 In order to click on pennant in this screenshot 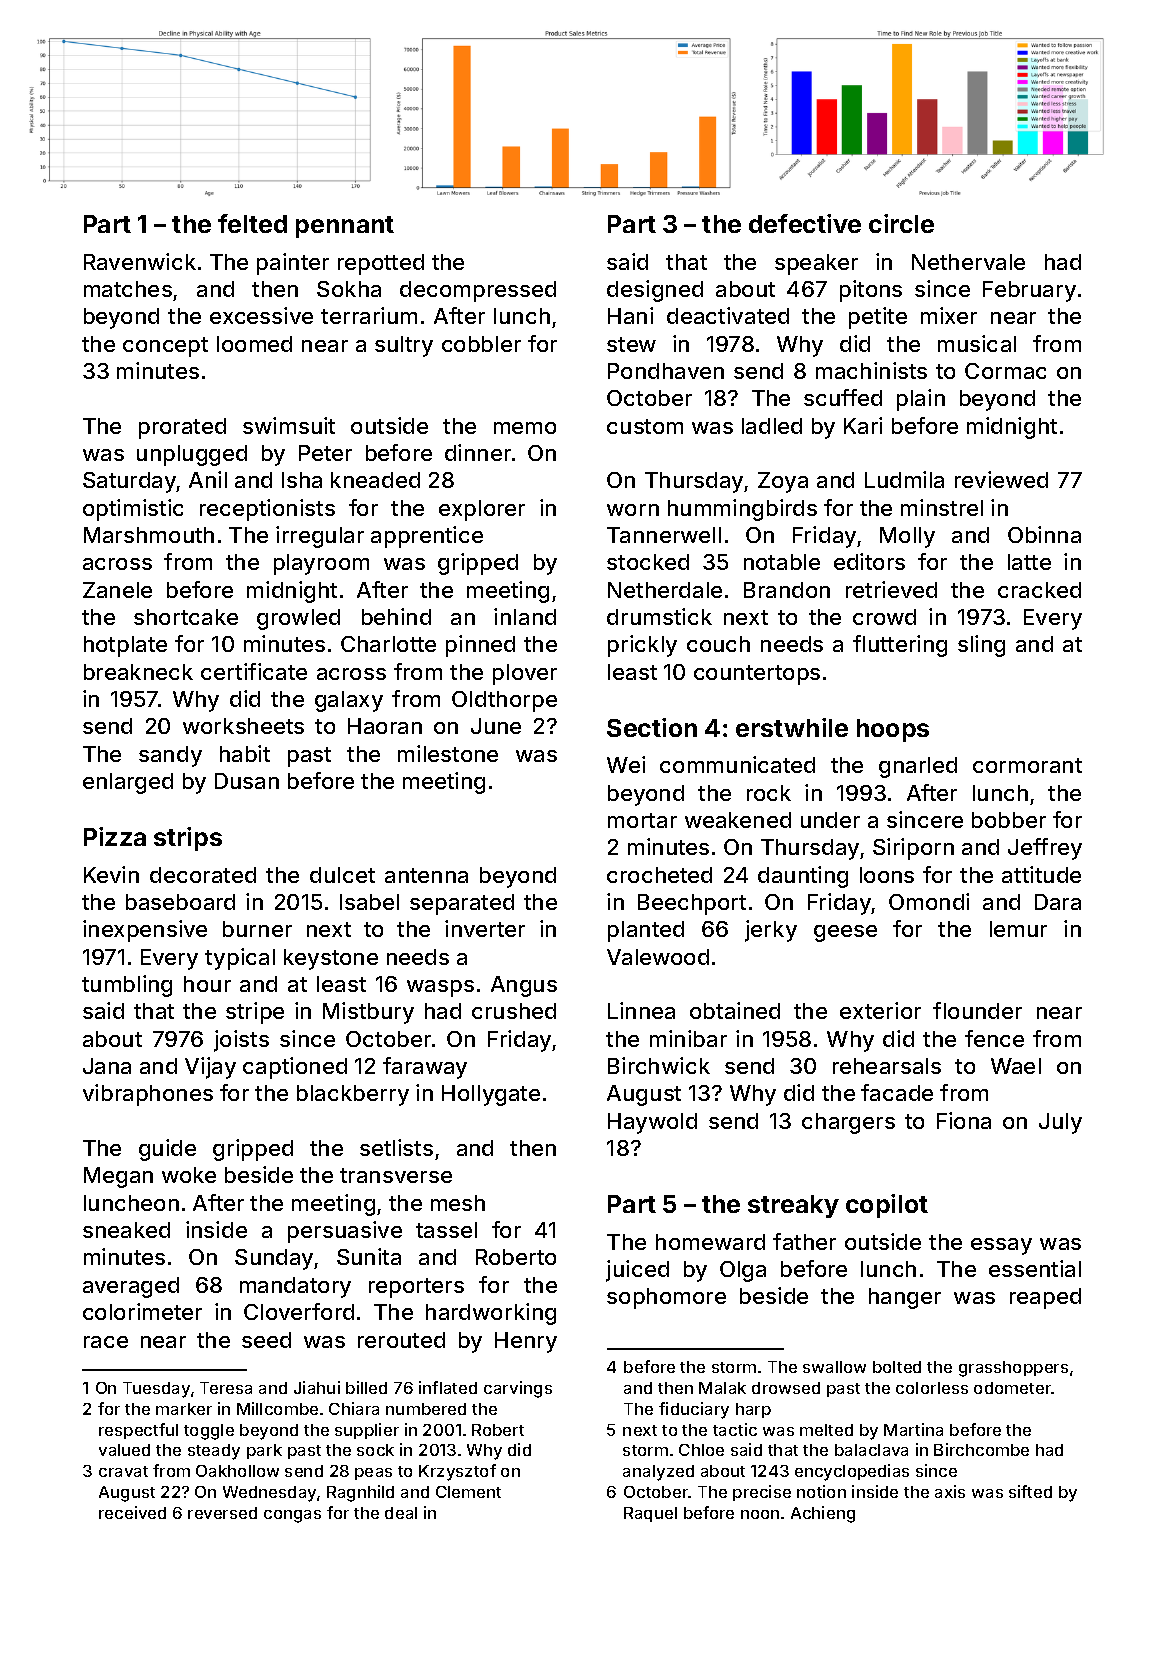, I will do `click(345, 227)`.
